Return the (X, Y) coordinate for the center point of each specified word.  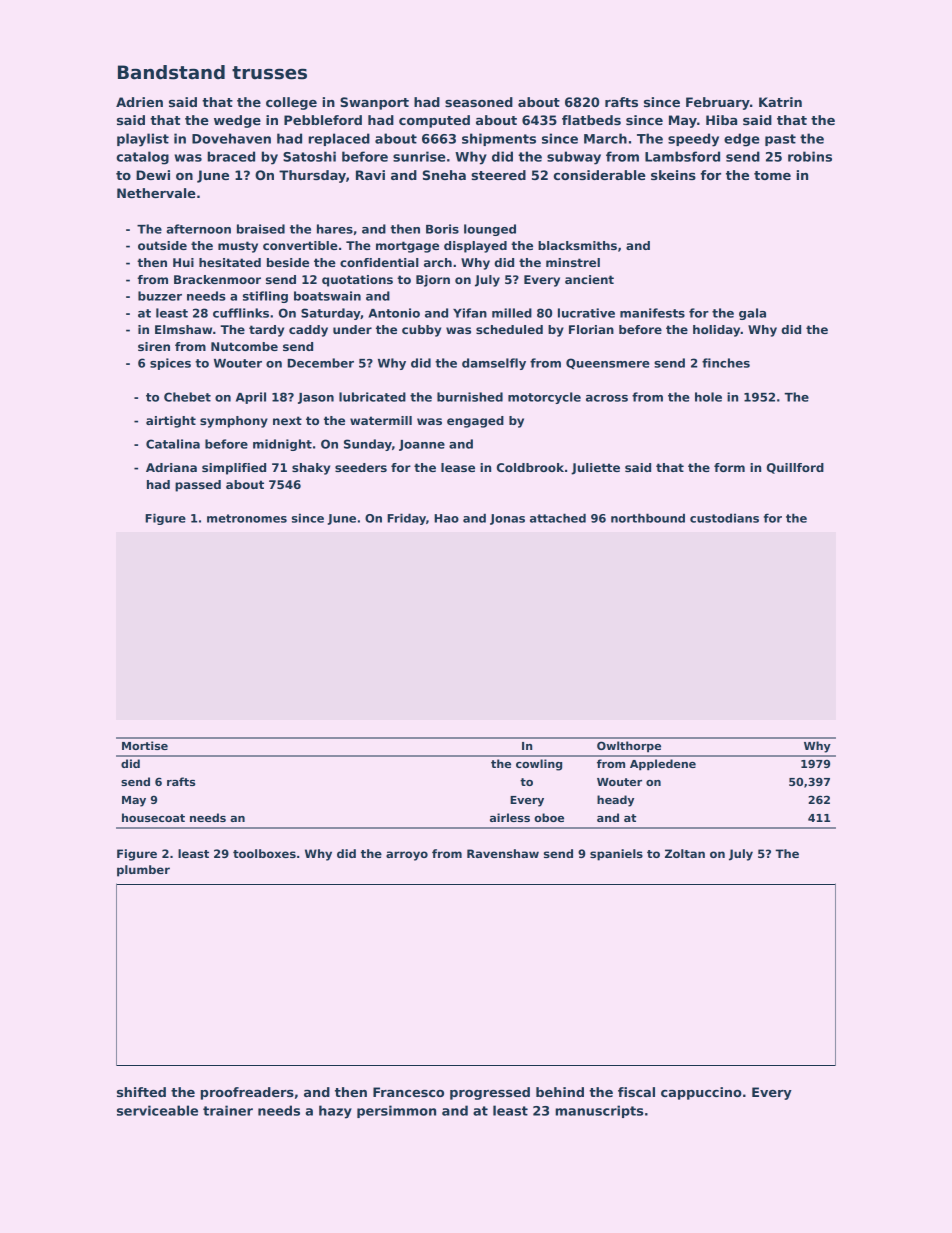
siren (154, 346)
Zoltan (685, 853)
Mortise (145, 745)
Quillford (795, 468)
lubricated (372, 397)
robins (810, 156)
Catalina (173, 444)
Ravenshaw (503, 853)
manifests (652, 313)
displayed (475, 247)
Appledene (663, 765)
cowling (539, 765)
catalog (143, 158)
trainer (228, 1110)
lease (458, 467)
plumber (143, 871)
